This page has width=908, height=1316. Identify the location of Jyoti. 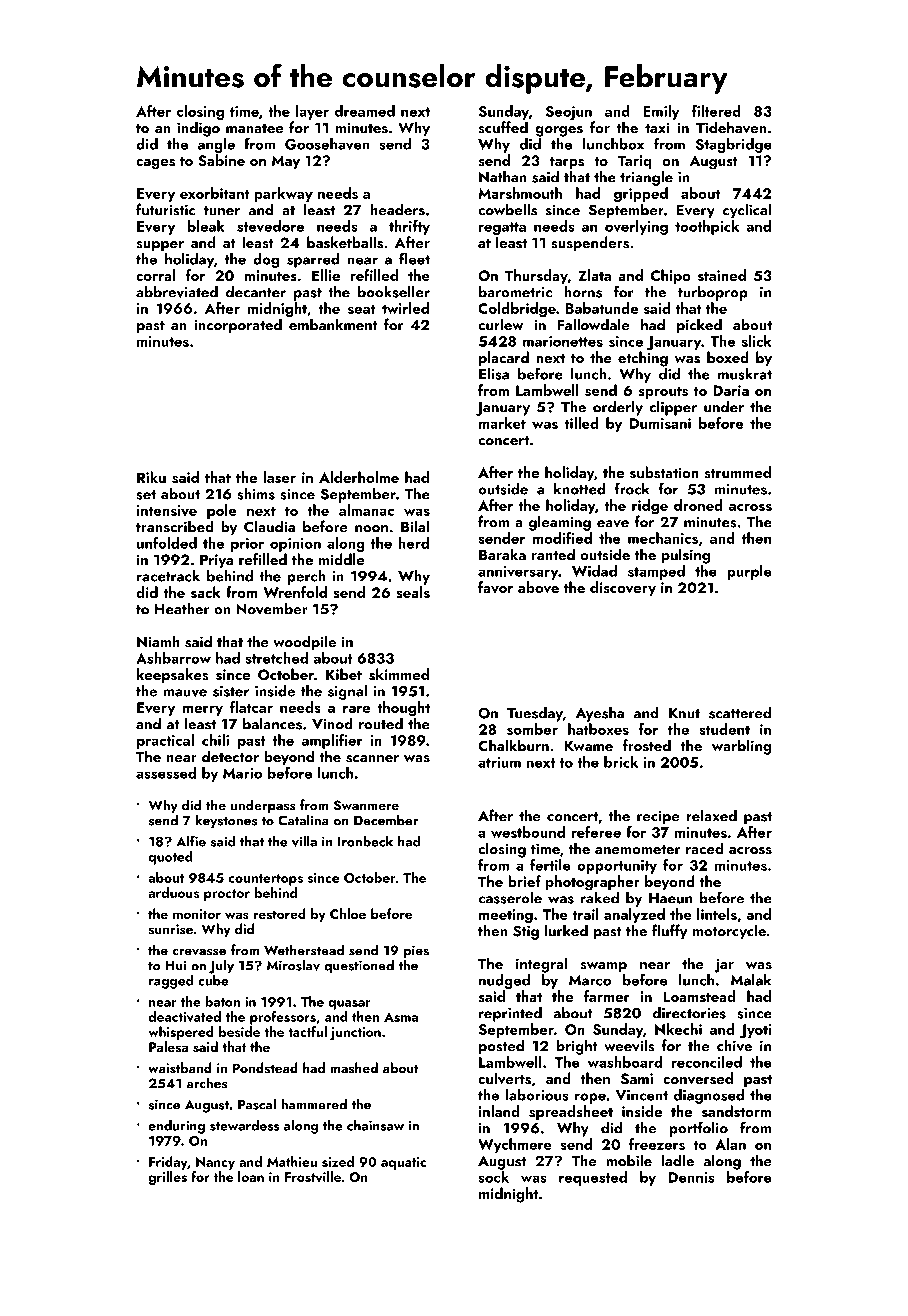
(755, 1031).
